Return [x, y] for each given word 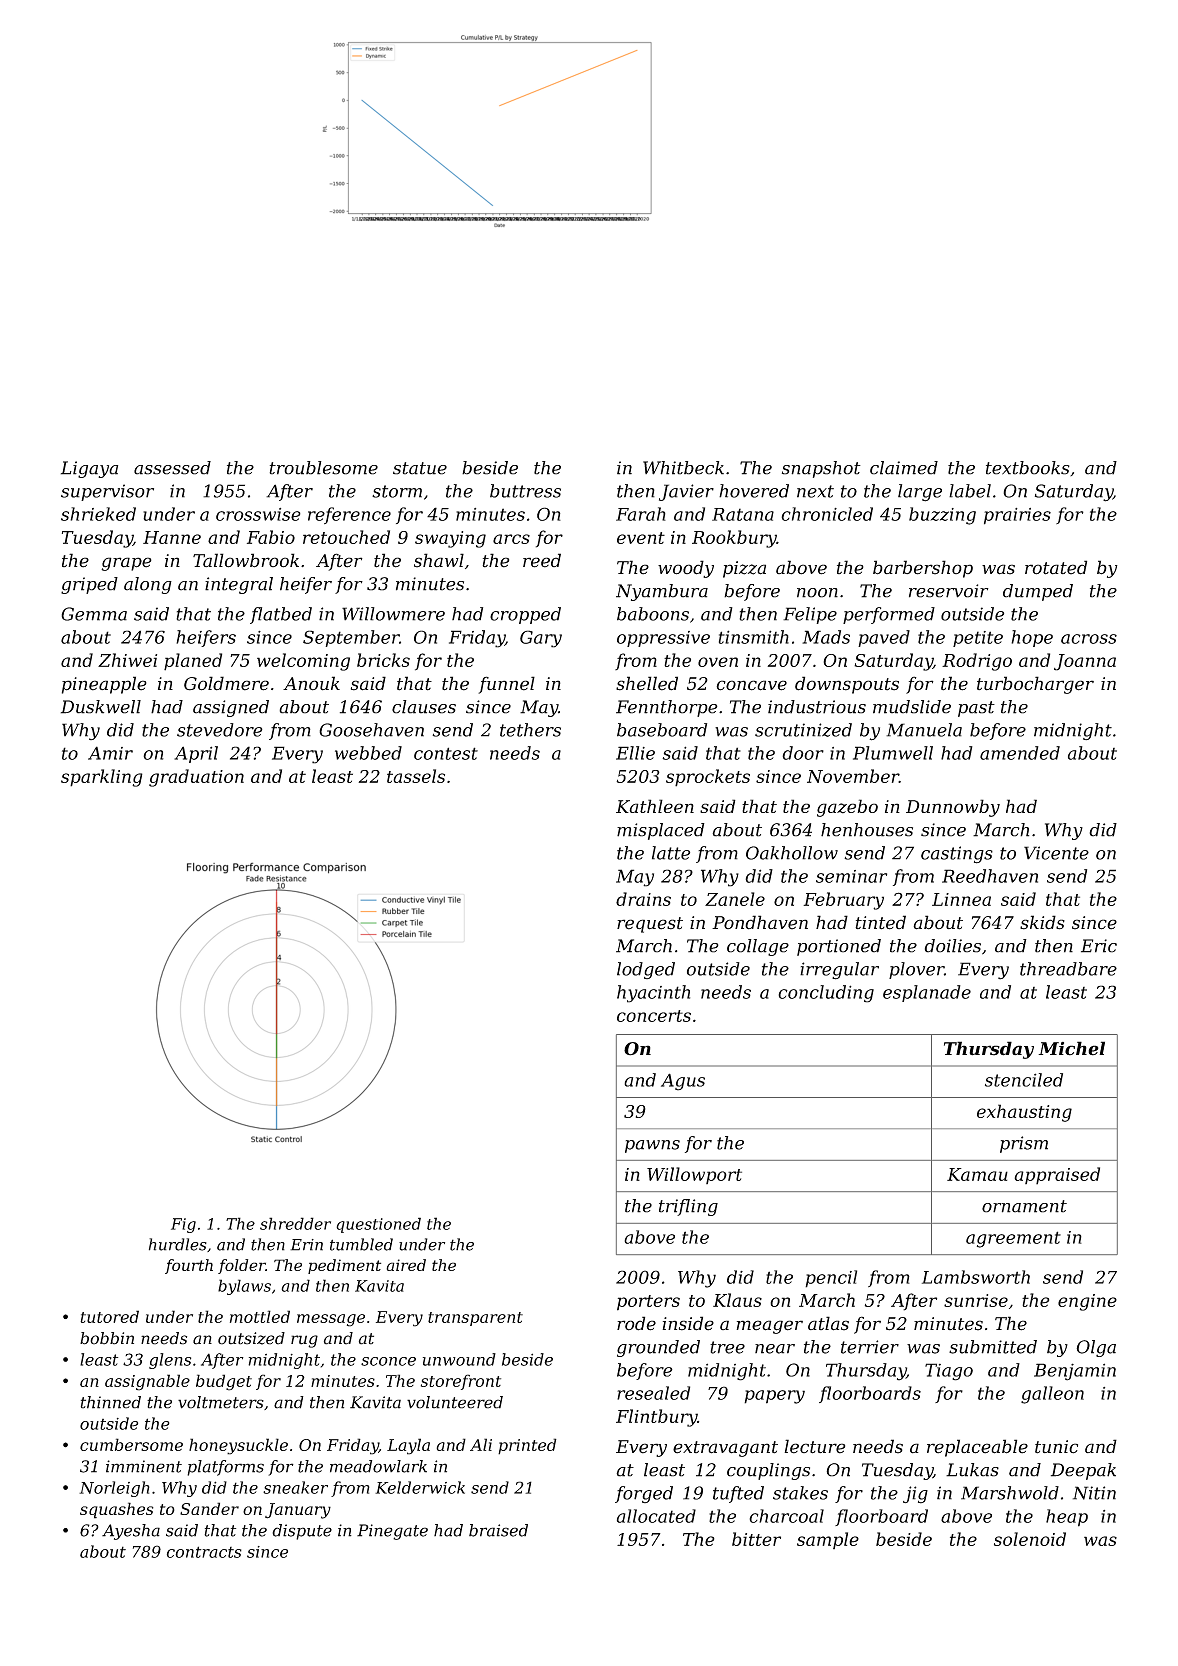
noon [817, 593]
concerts [654, 1016]
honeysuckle [238, 1446]
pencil [831, 1279]
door [803, 753]
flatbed [281, 615]
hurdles [178, 1244]
